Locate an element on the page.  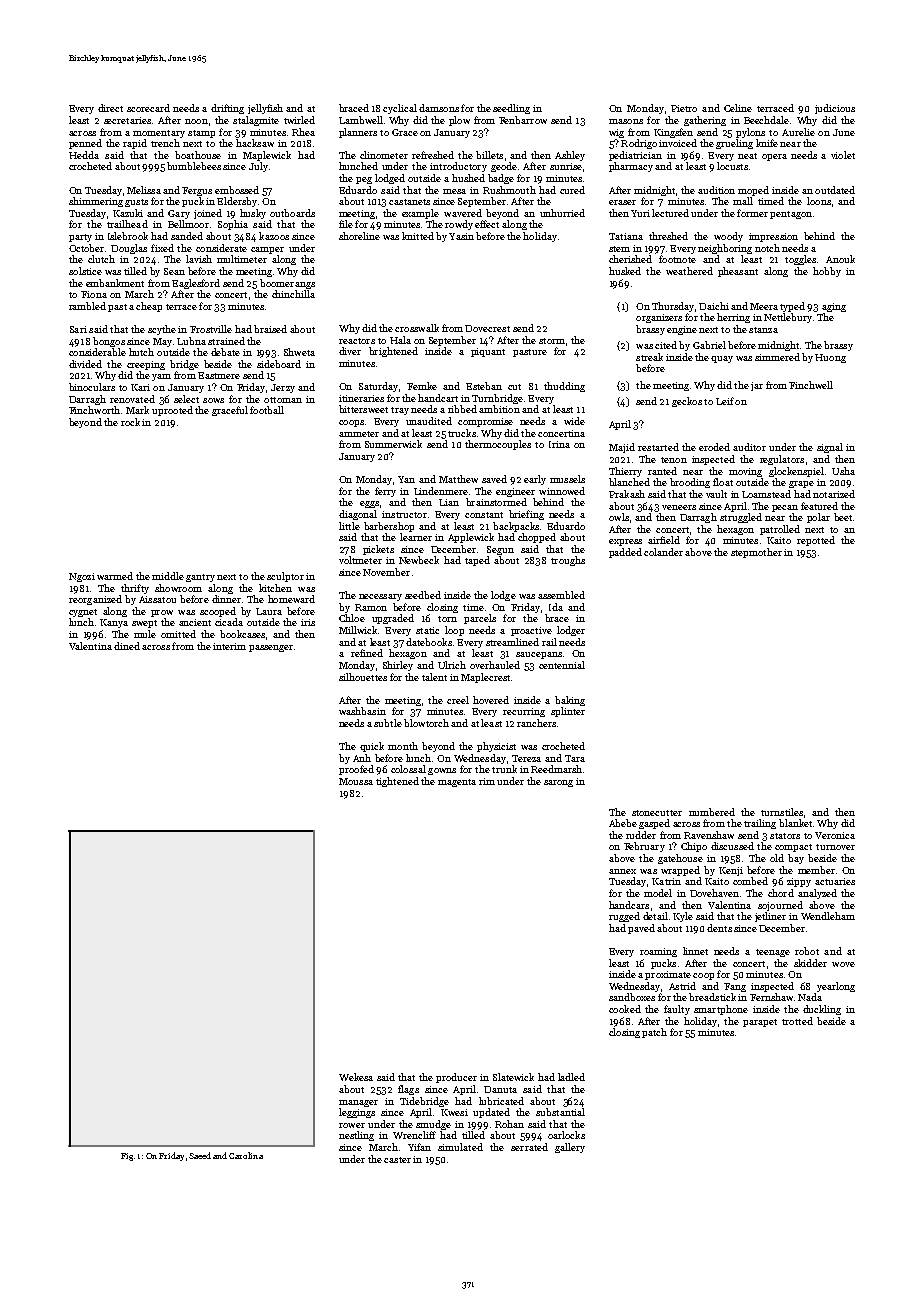
Millwick is located at coordinates (358, 630).
